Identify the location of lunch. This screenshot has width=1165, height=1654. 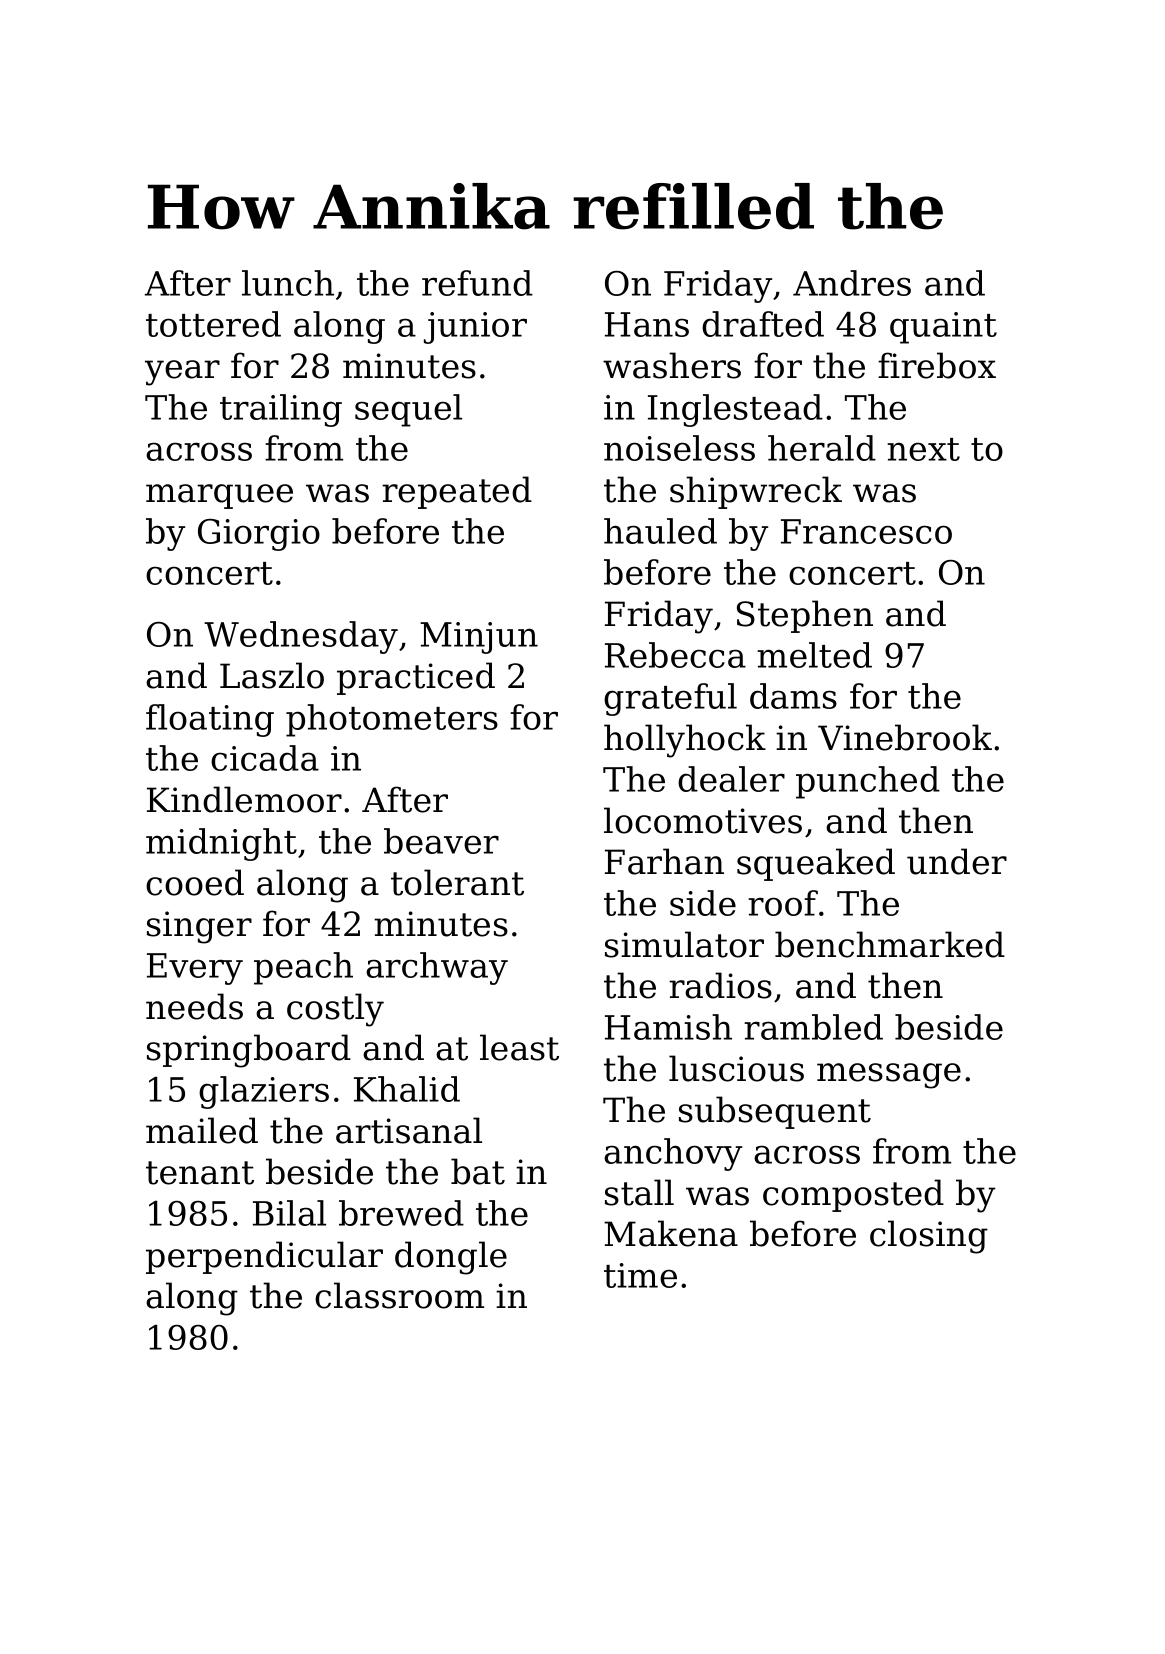
(288, 283).
